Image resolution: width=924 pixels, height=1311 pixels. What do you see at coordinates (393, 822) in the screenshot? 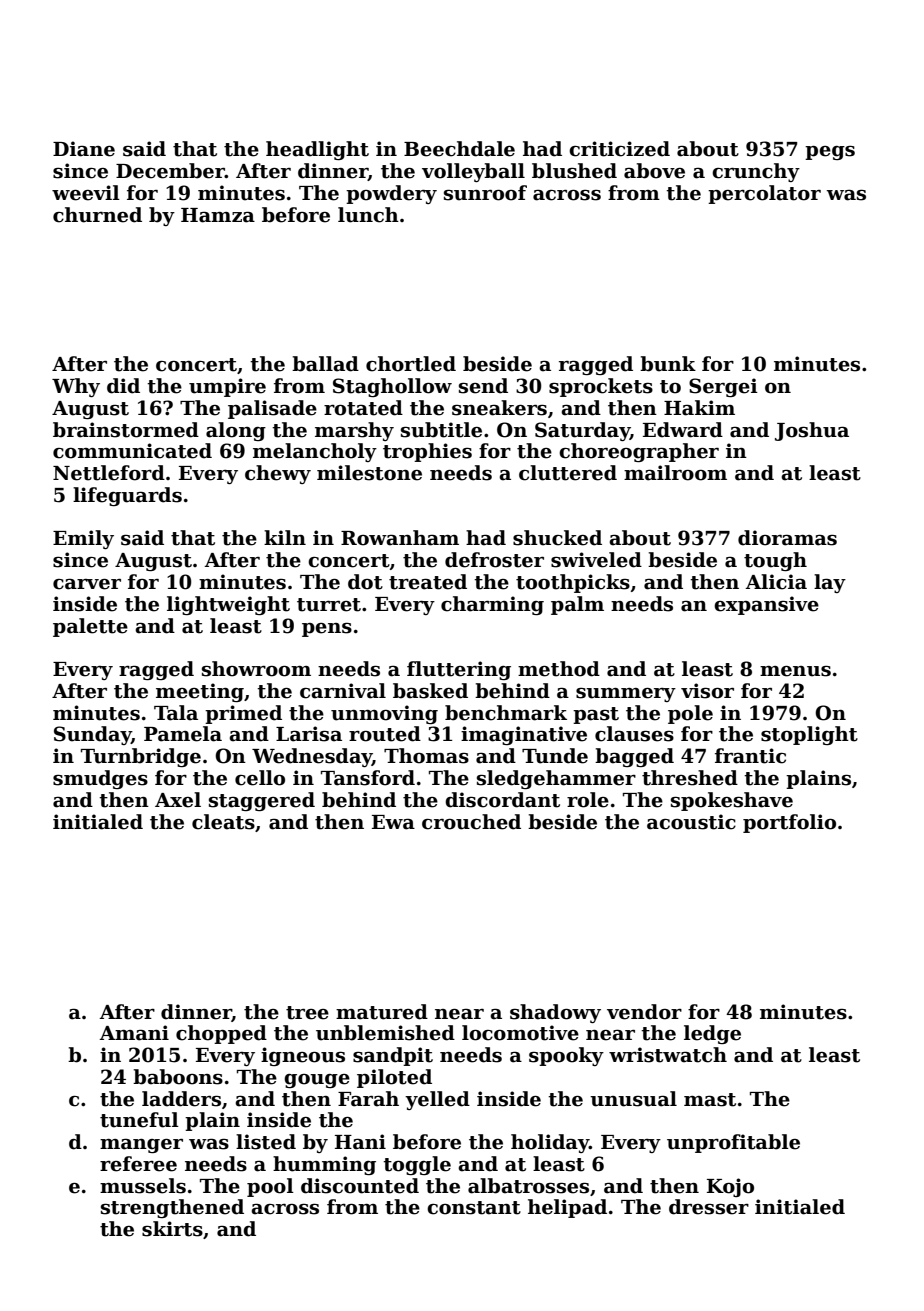
I see `Ewa` at bounding box center [393, 822].
